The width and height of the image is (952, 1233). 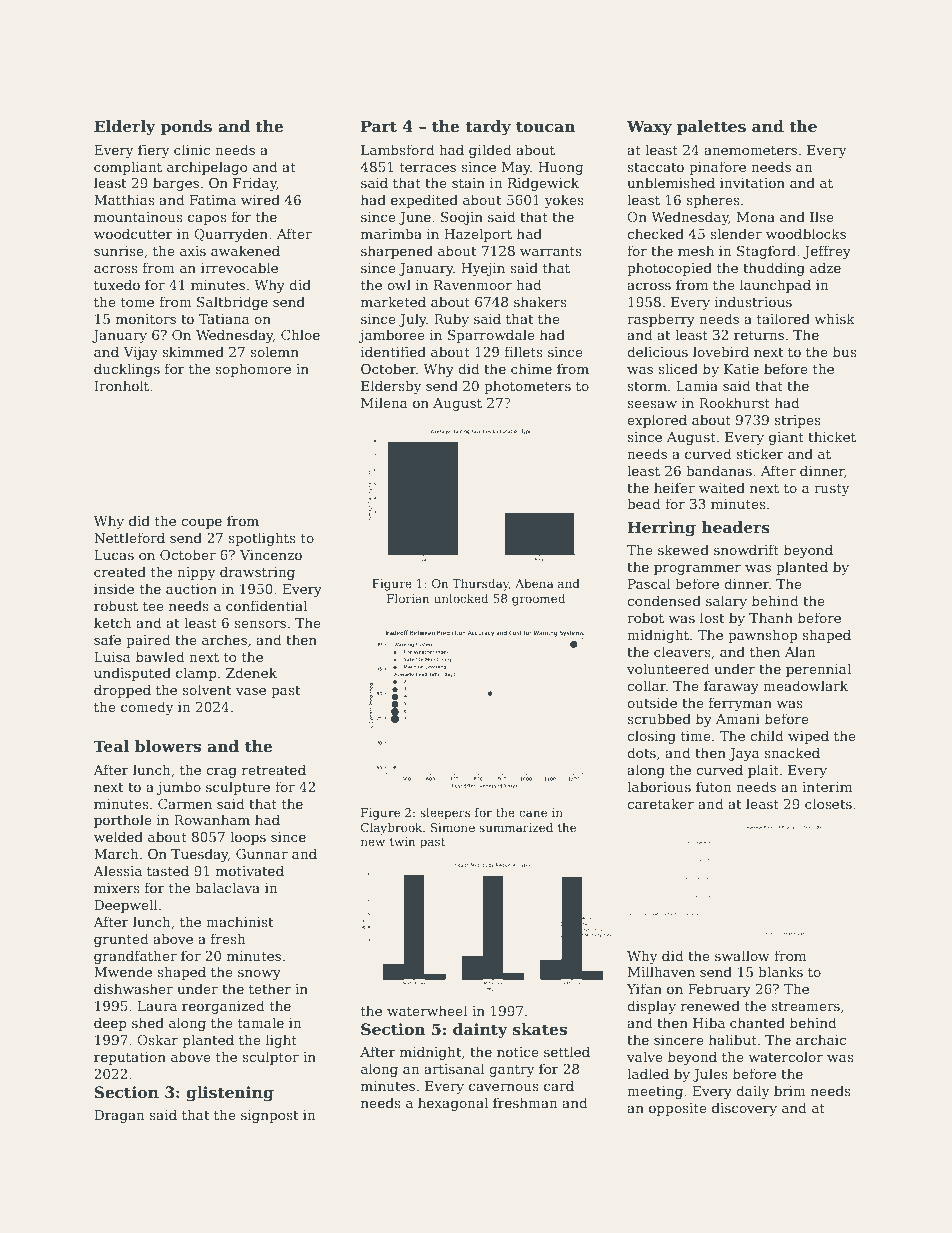 What do you see at coordinates (224, 639) in the image?
I see `arches` at bounding box center [224, 639].
